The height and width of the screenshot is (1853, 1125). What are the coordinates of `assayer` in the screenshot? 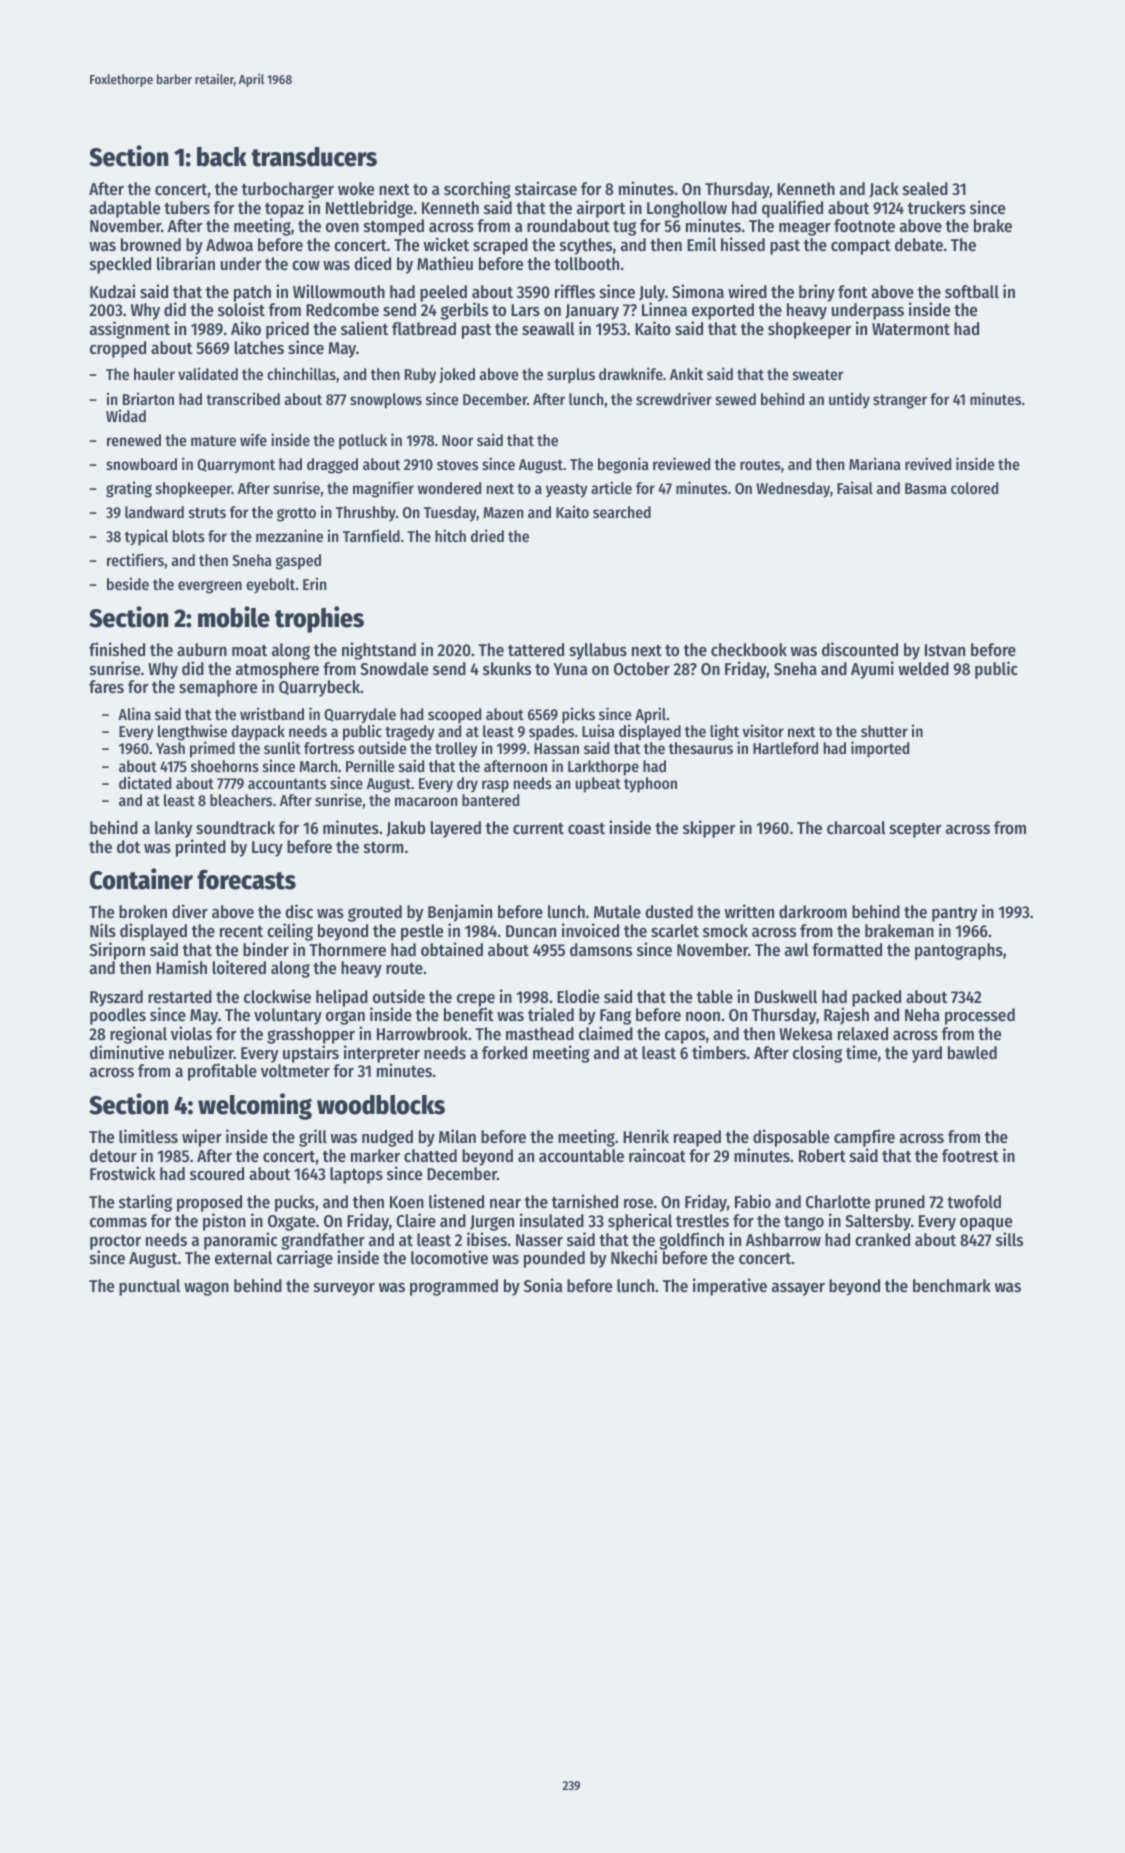 It's located at (798, 1289).
